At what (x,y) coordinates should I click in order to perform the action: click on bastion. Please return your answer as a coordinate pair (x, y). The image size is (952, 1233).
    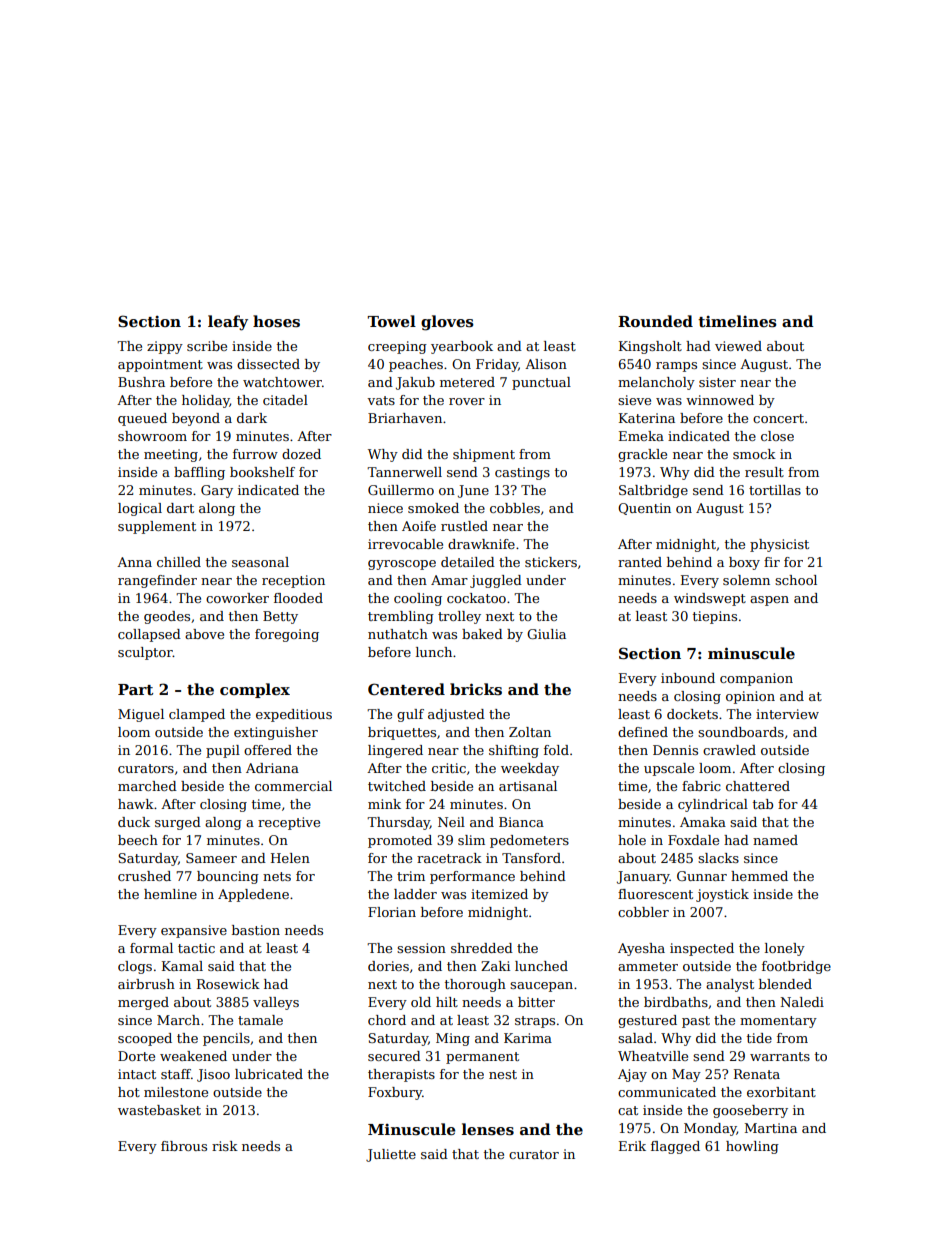
    Looking at the image, I should click on (256, 930).
